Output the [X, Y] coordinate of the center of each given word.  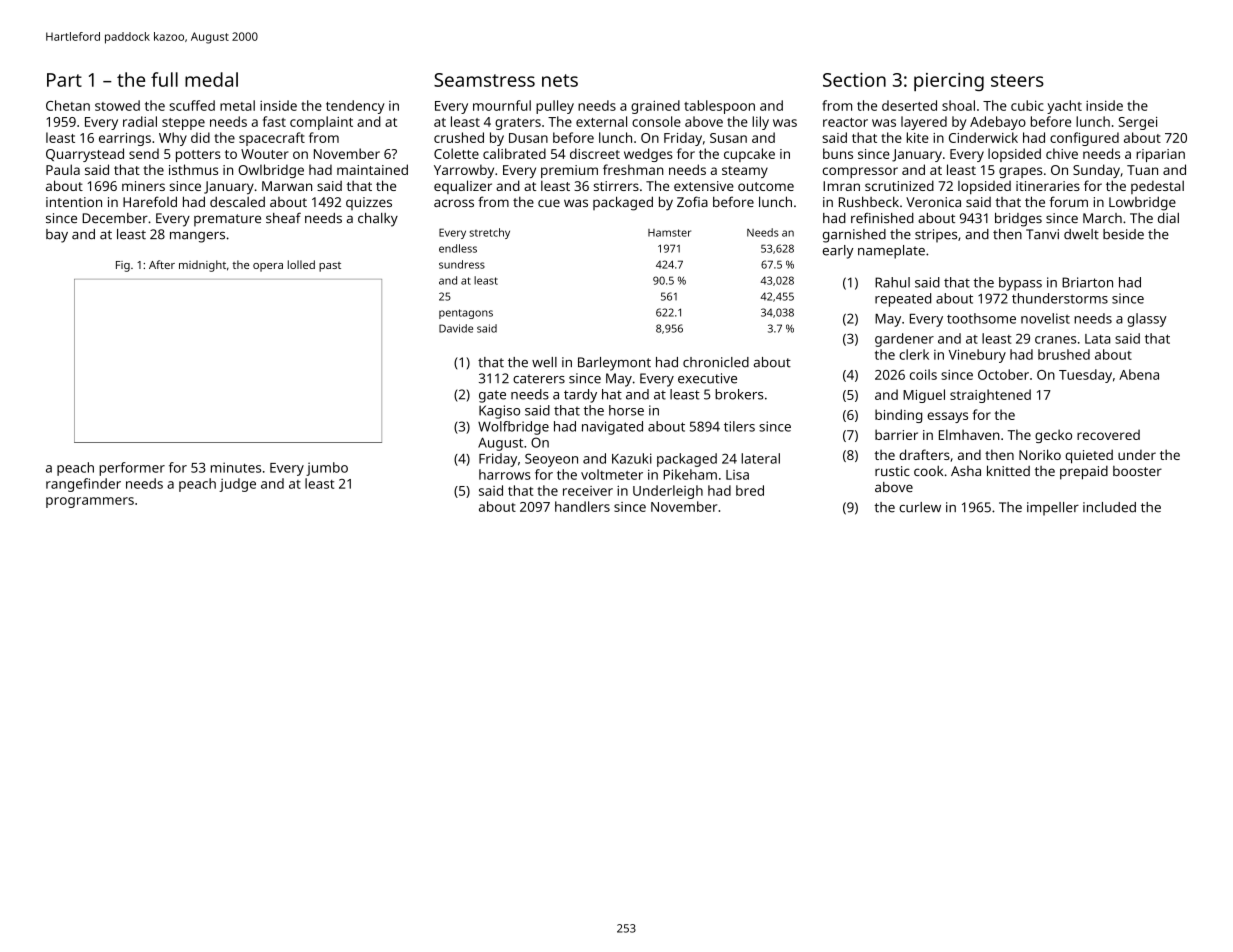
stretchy [490, 233]
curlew [920, 507]
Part [64, 80]
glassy [1147, 320]
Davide [456, 328]
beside [1123, 234]
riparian [1160, 155]
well [544, 362]
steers [1017, 80]
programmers [90, 502]
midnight [202, 266]
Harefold [150, 201]
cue [549, 203]
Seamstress [484, 80]
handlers [582, 506]
